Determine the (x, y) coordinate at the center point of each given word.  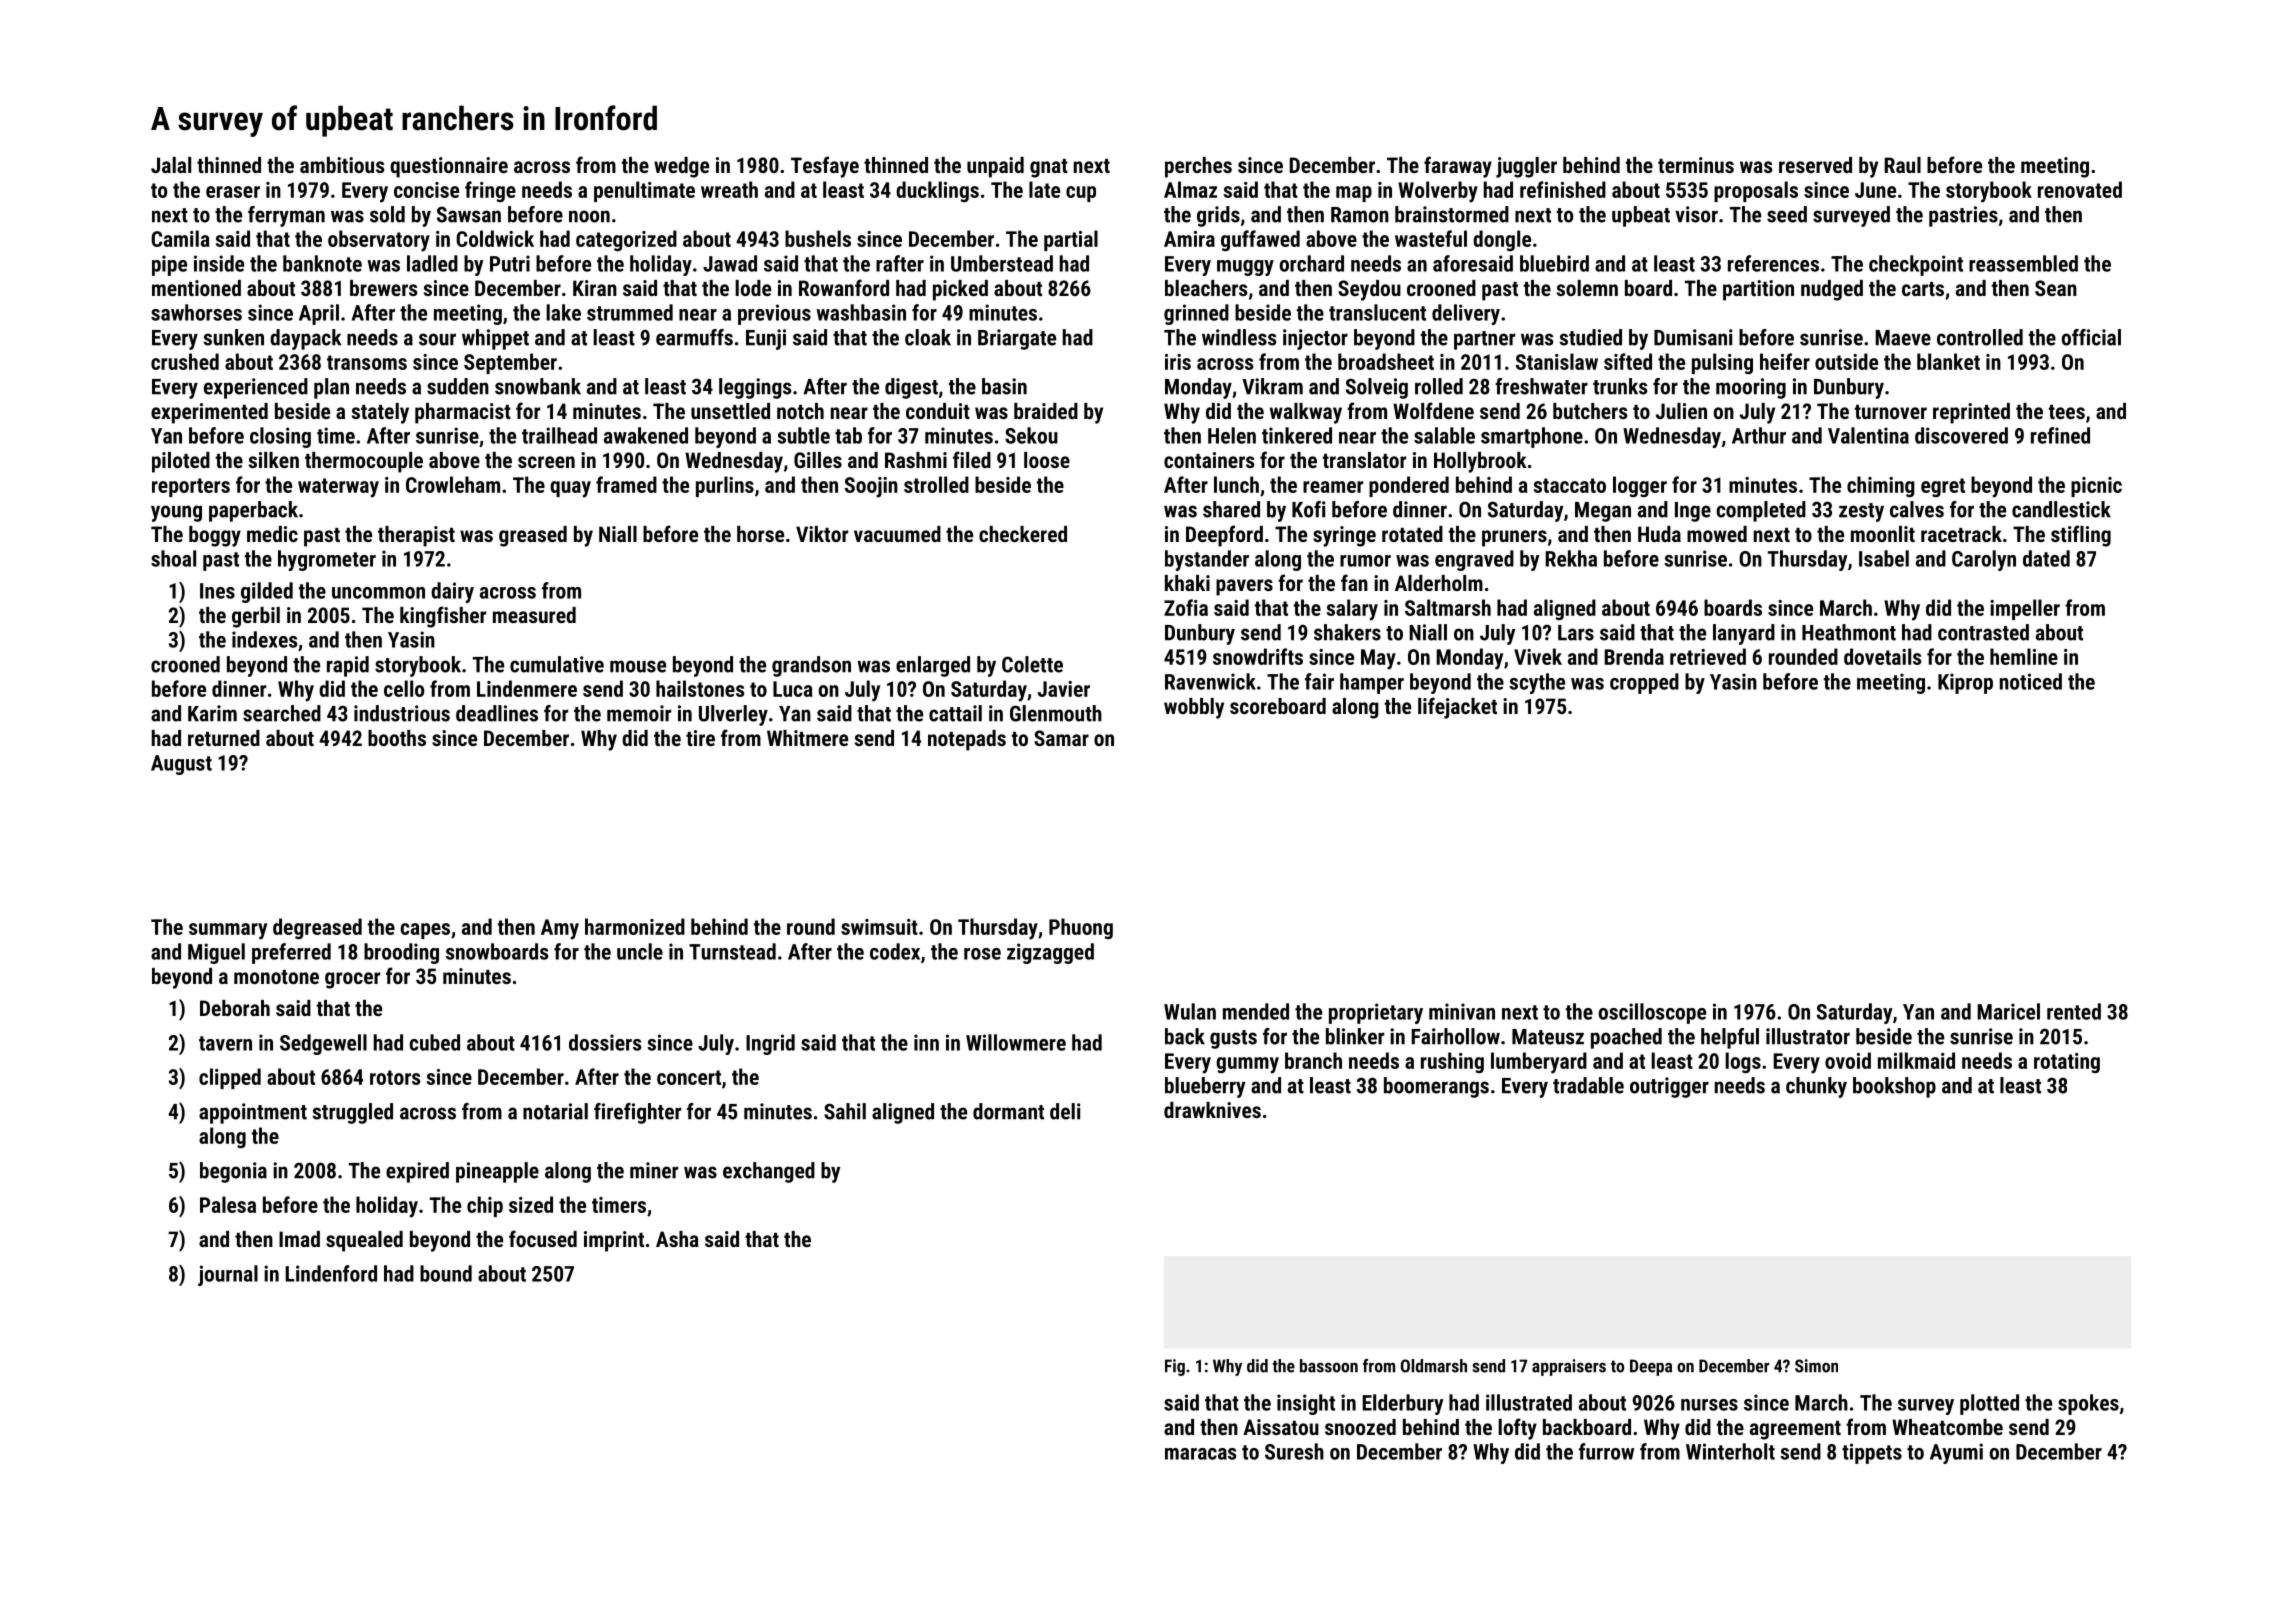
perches (1198, 167)
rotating (2067, 1063)
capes (425, 931)
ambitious (342, 165)
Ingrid (770, 1044)
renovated (2080, 189)
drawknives (1212, 1110)
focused (543, 1238)
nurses (1709, 1405)
